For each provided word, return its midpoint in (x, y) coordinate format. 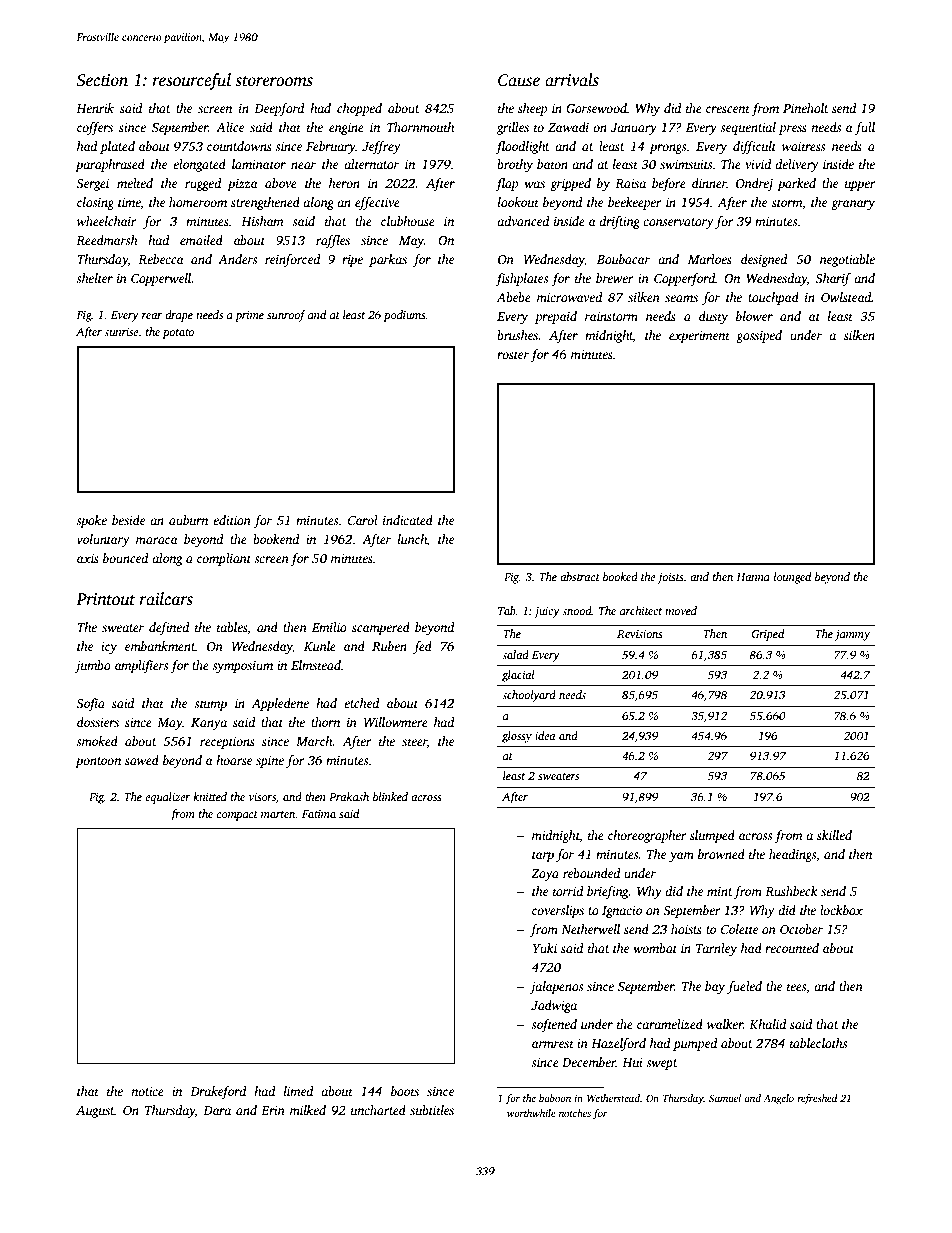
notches (575, 1113)
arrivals (572, 79)
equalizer (167, 798)
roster (513, 355)
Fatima (319, 814)
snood (577, 610)
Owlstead (846, 297)
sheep (532, 109)
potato (178, 334)
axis (88, 558)
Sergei (92, 185)
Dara (217, 1110)
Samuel (725, 1098)
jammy (852, 635)
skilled (834, 835)
